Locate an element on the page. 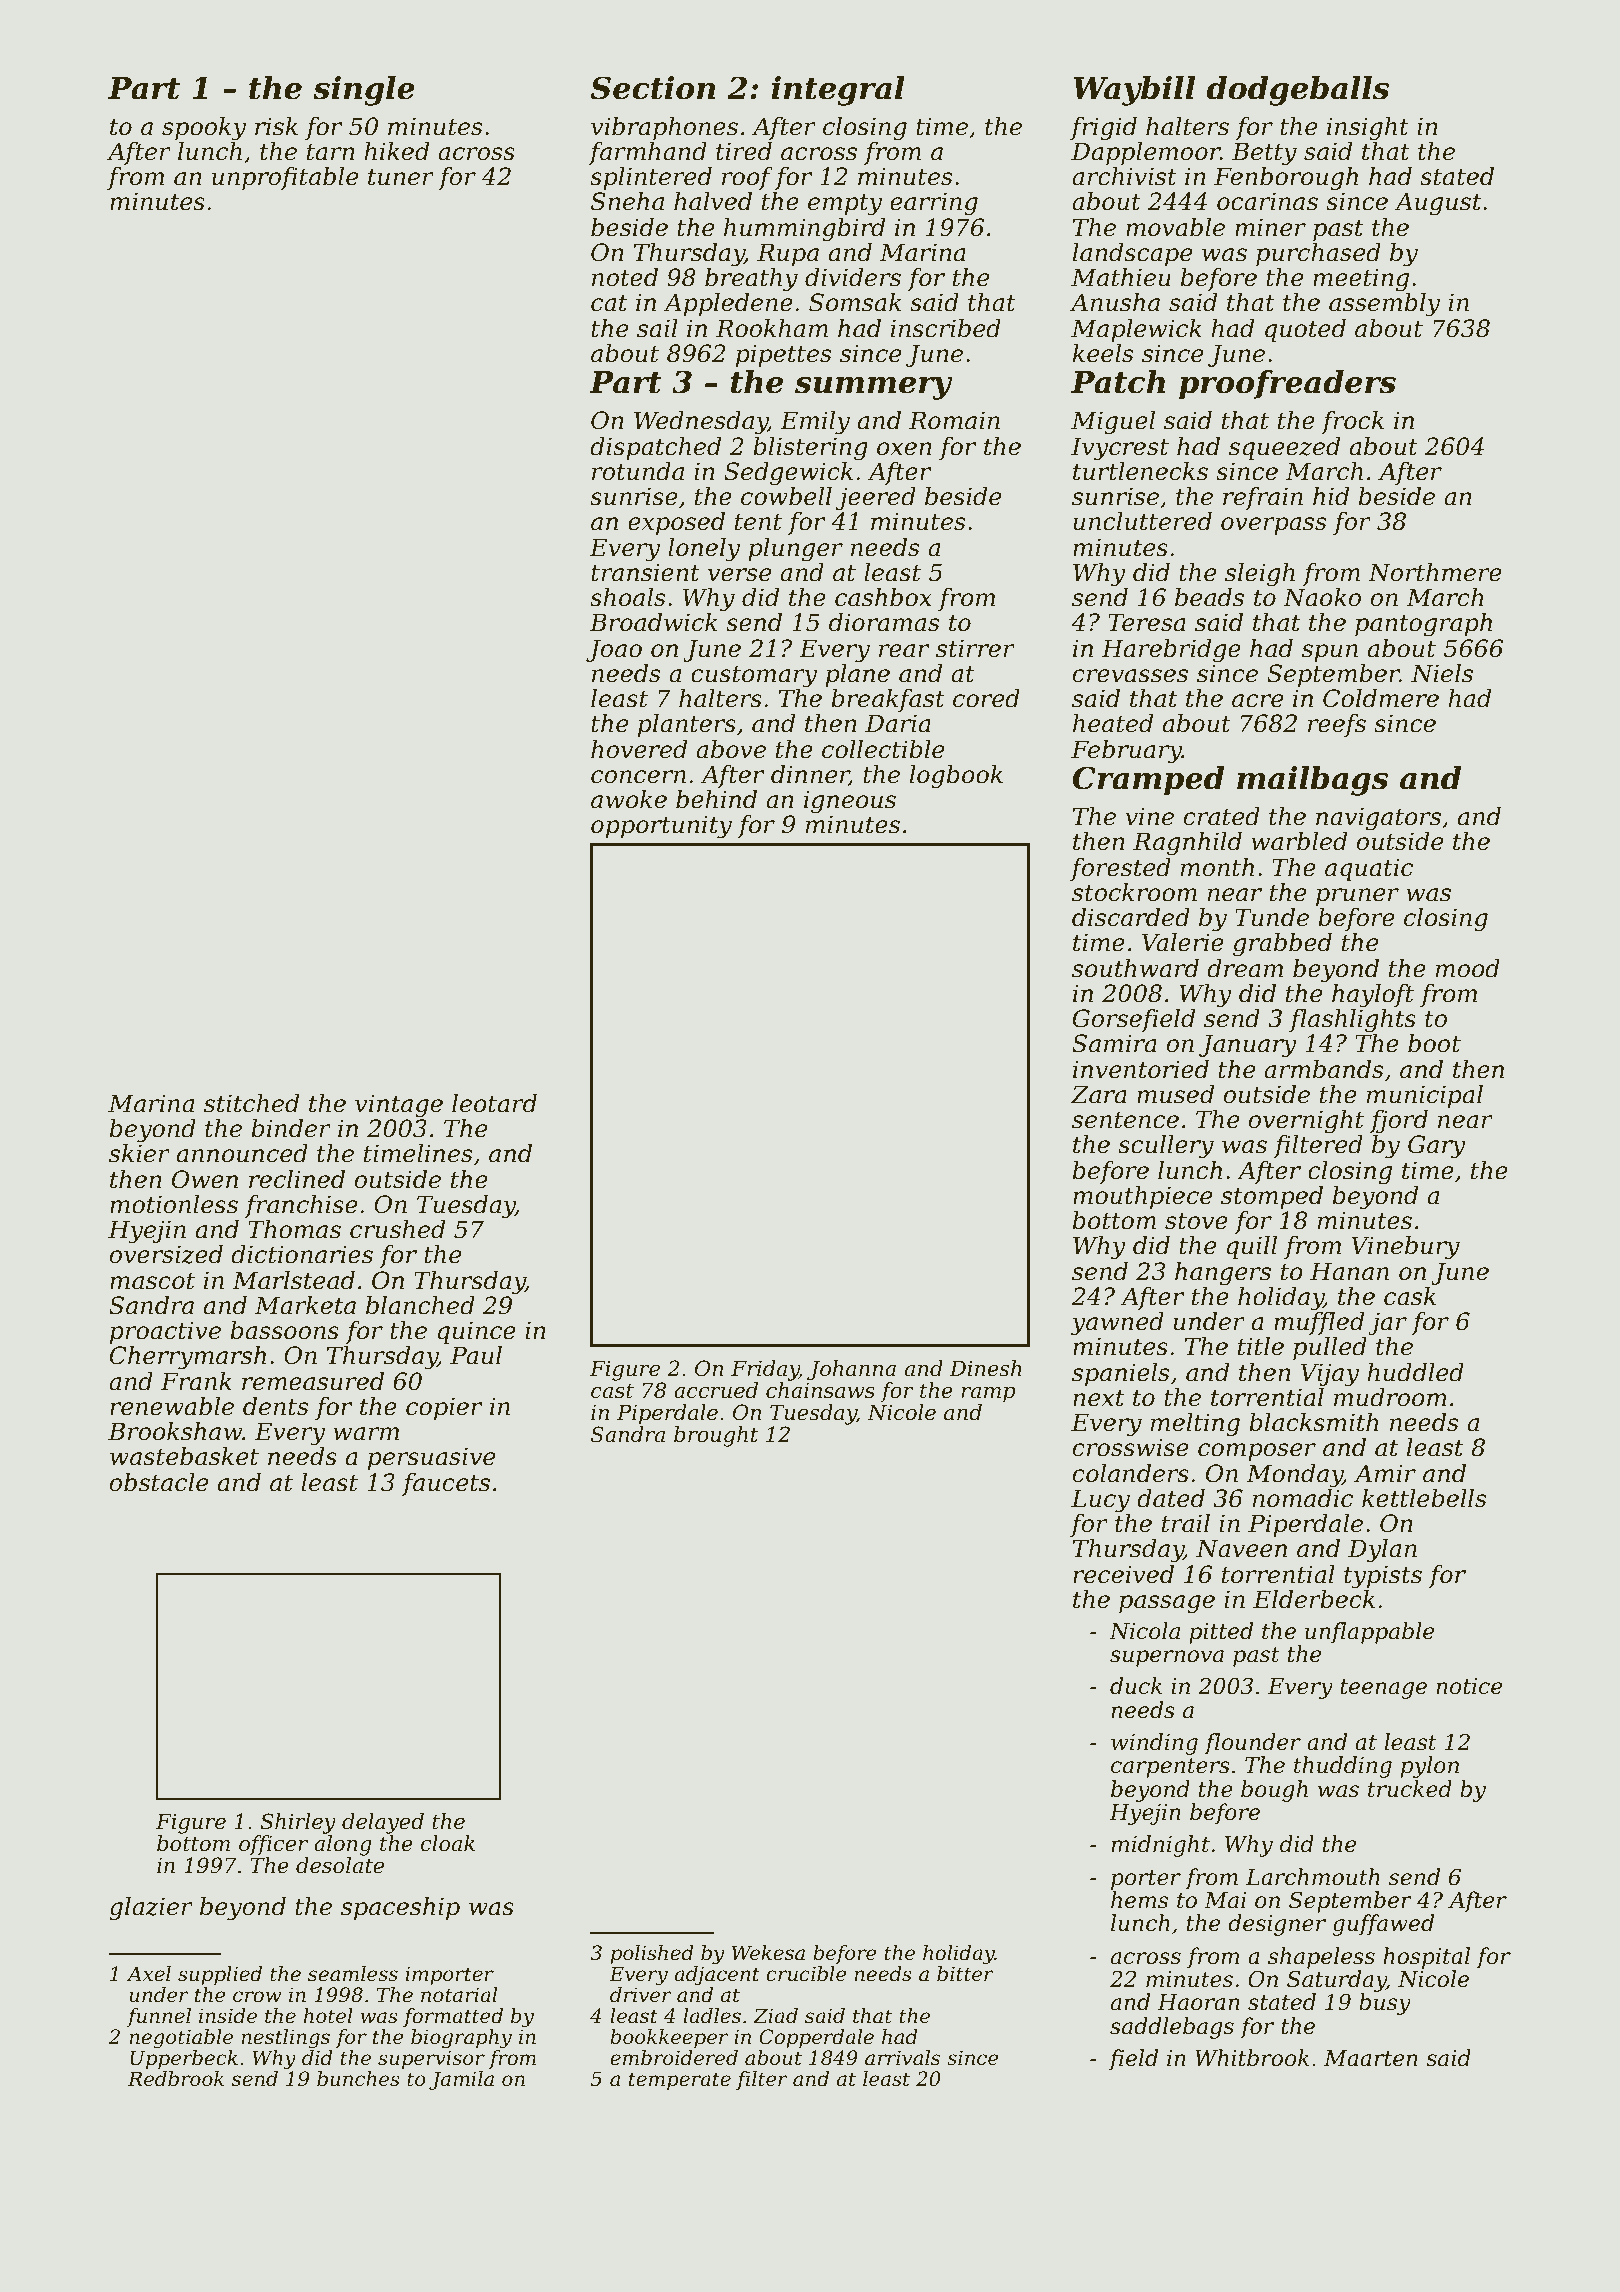 Image resolution: width=1620 pixels, height=2292 pixels. Dinesh is located at coordinates (986, 1368).
